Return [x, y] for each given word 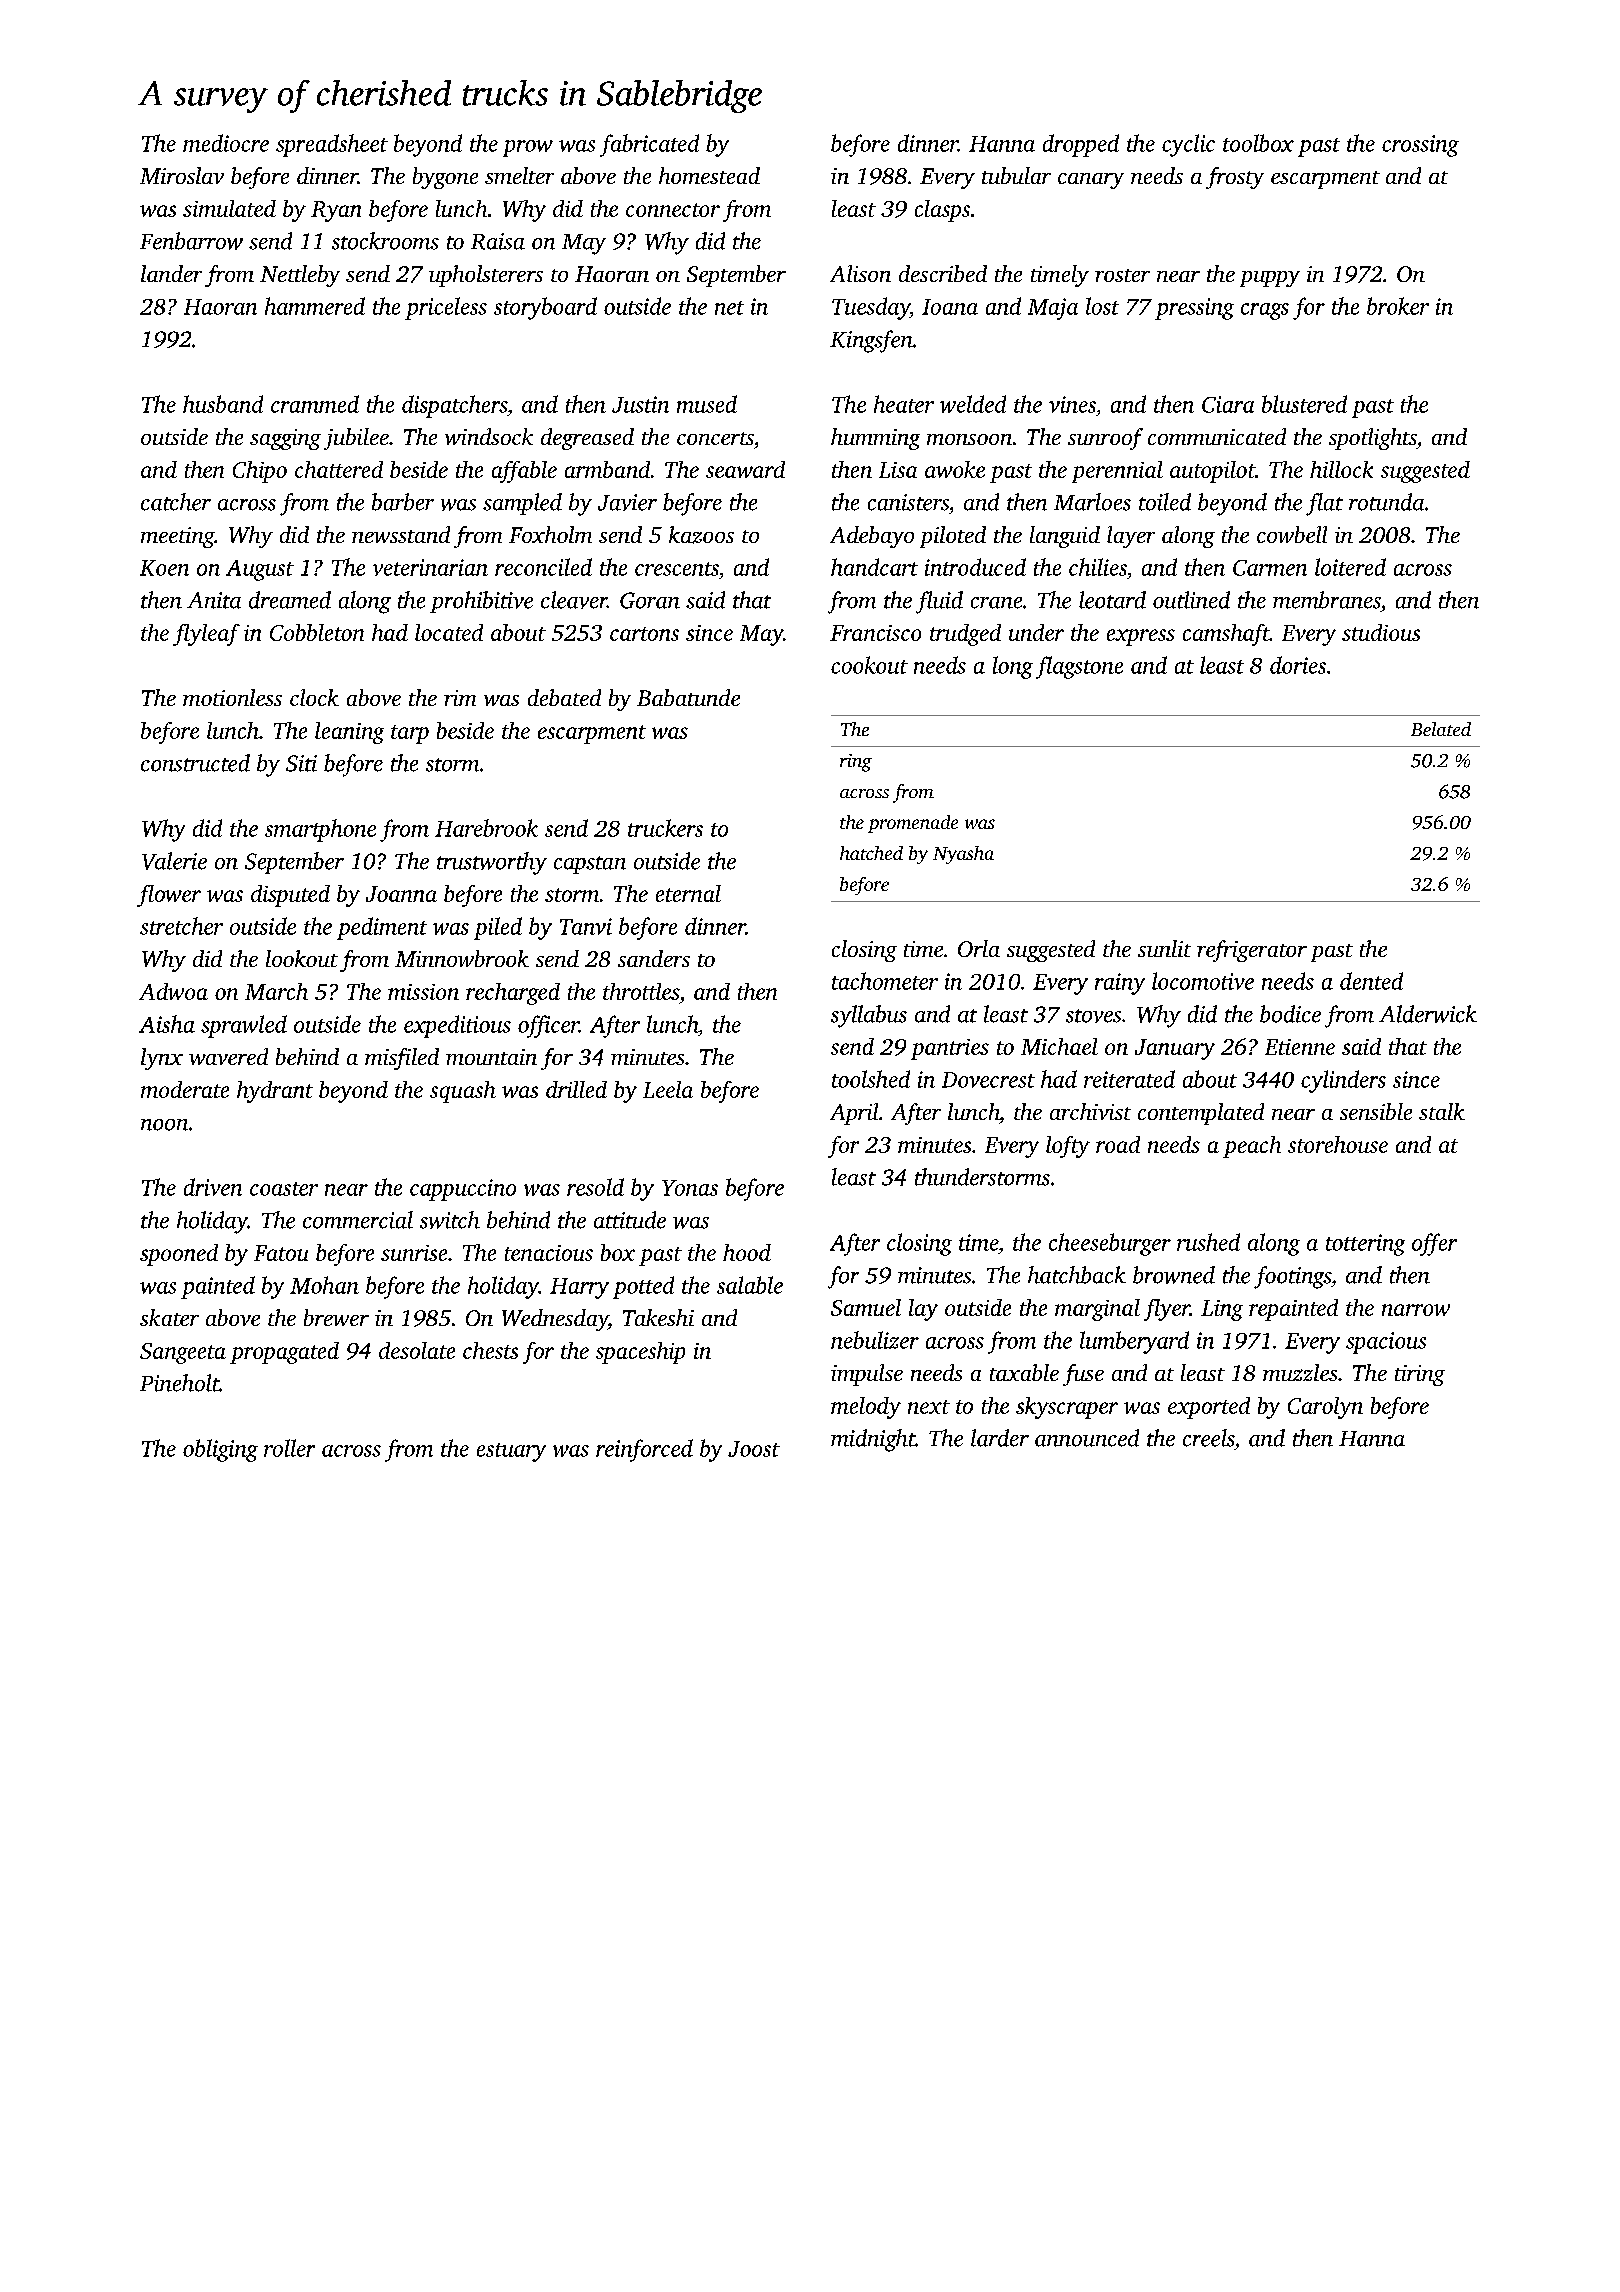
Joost [754, 1449]
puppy [1270, 279]
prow [528, 148]
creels [1208, 1438]
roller [289, 1448]
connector [673, 210]
